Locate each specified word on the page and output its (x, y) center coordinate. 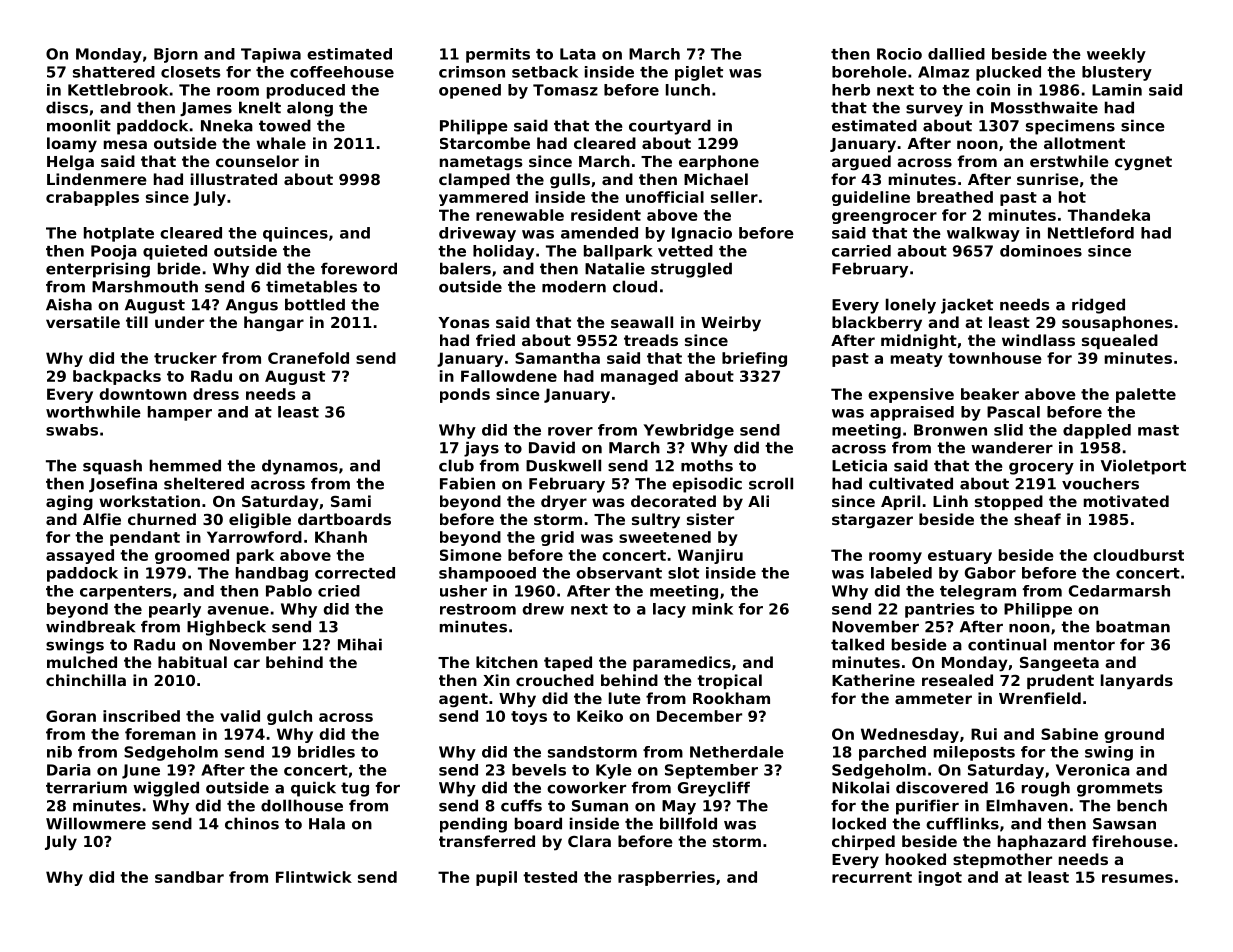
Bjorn (176, 55)
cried (339, 591)
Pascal (1013, 412)
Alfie (102, 519)
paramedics (682, 663)
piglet (699, 73)
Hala (327, 823)
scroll (771, 483)
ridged (1098, 306)
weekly (1116, 55)
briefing (754, 359)
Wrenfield (1040, 698)
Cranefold (308, 358)
